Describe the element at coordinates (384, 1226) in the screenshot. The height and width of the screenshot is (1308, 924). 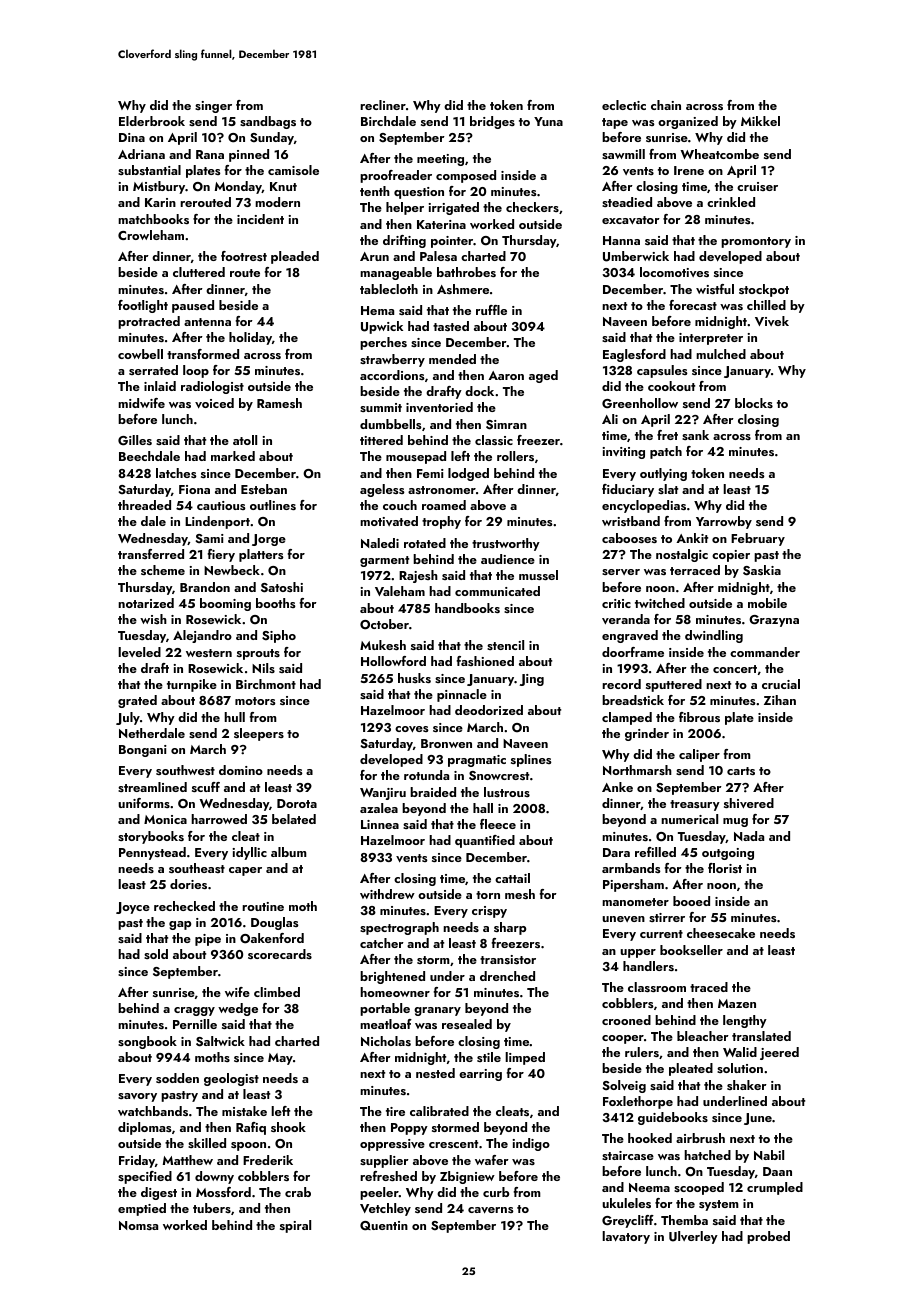
I see `Quentin` at that location.
